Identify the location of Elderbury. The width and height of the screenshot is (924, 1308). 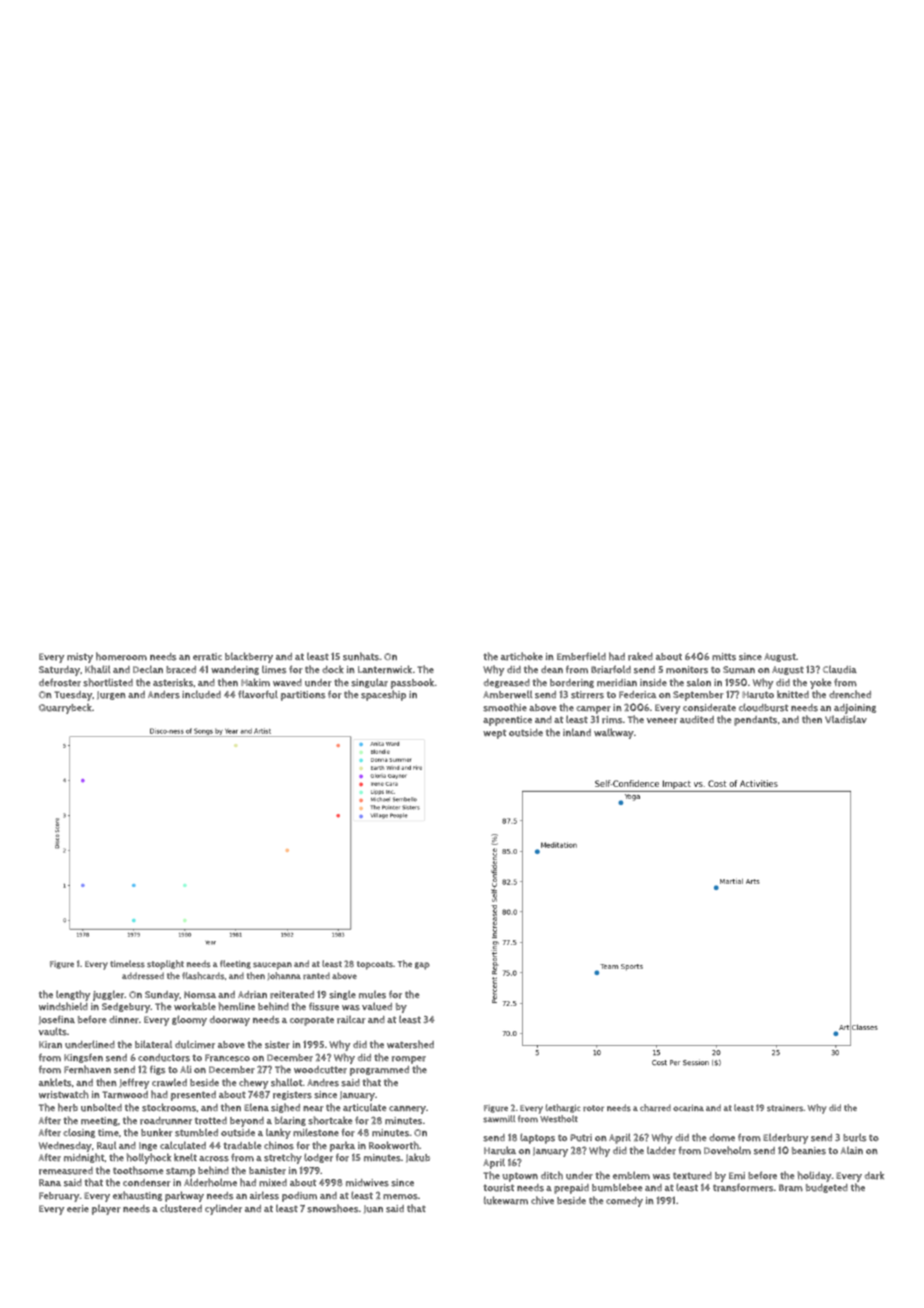
(785, 1139).
